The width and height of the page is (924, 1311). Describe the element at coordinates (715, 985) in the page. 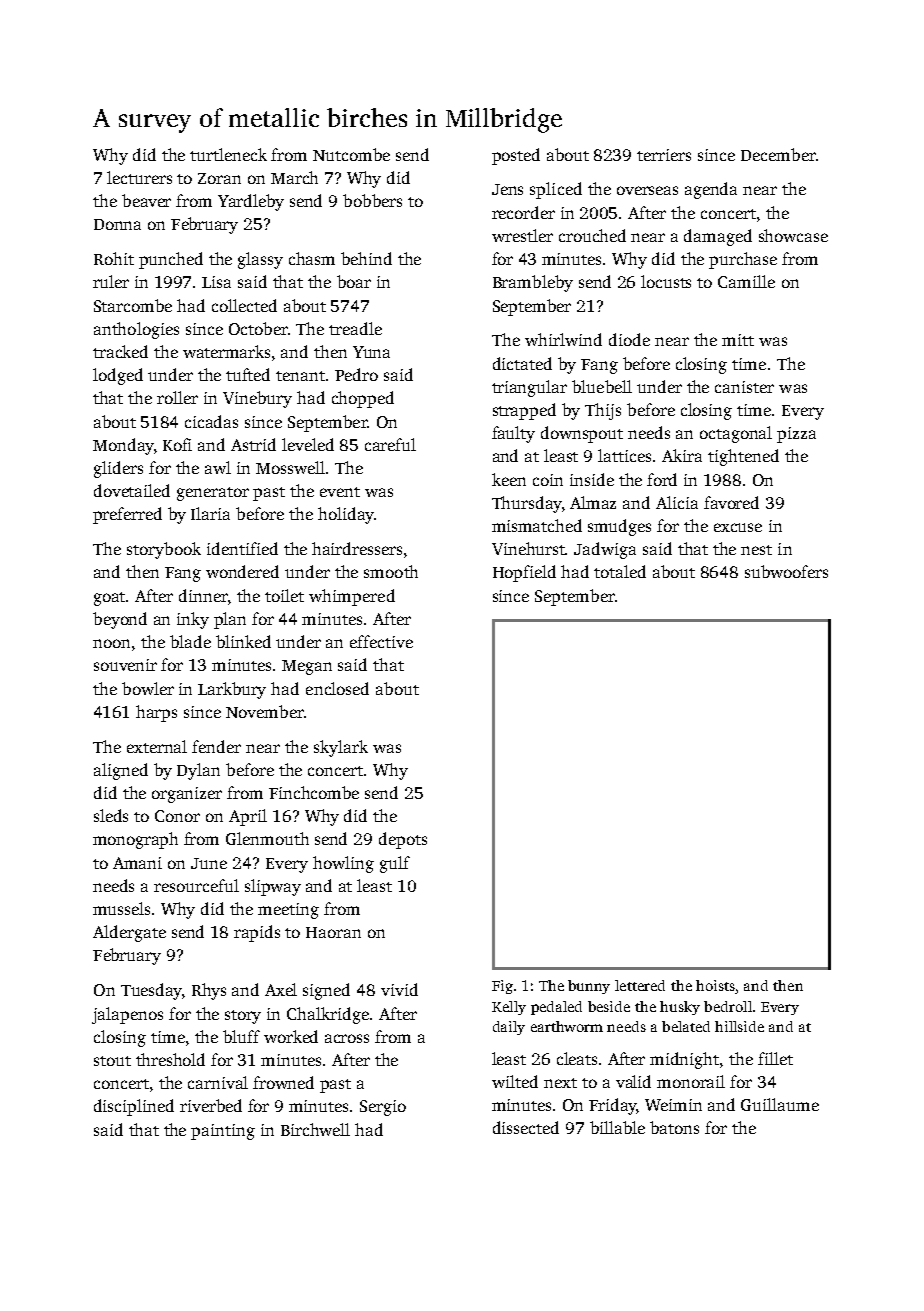

I see `hoists` at that location.
